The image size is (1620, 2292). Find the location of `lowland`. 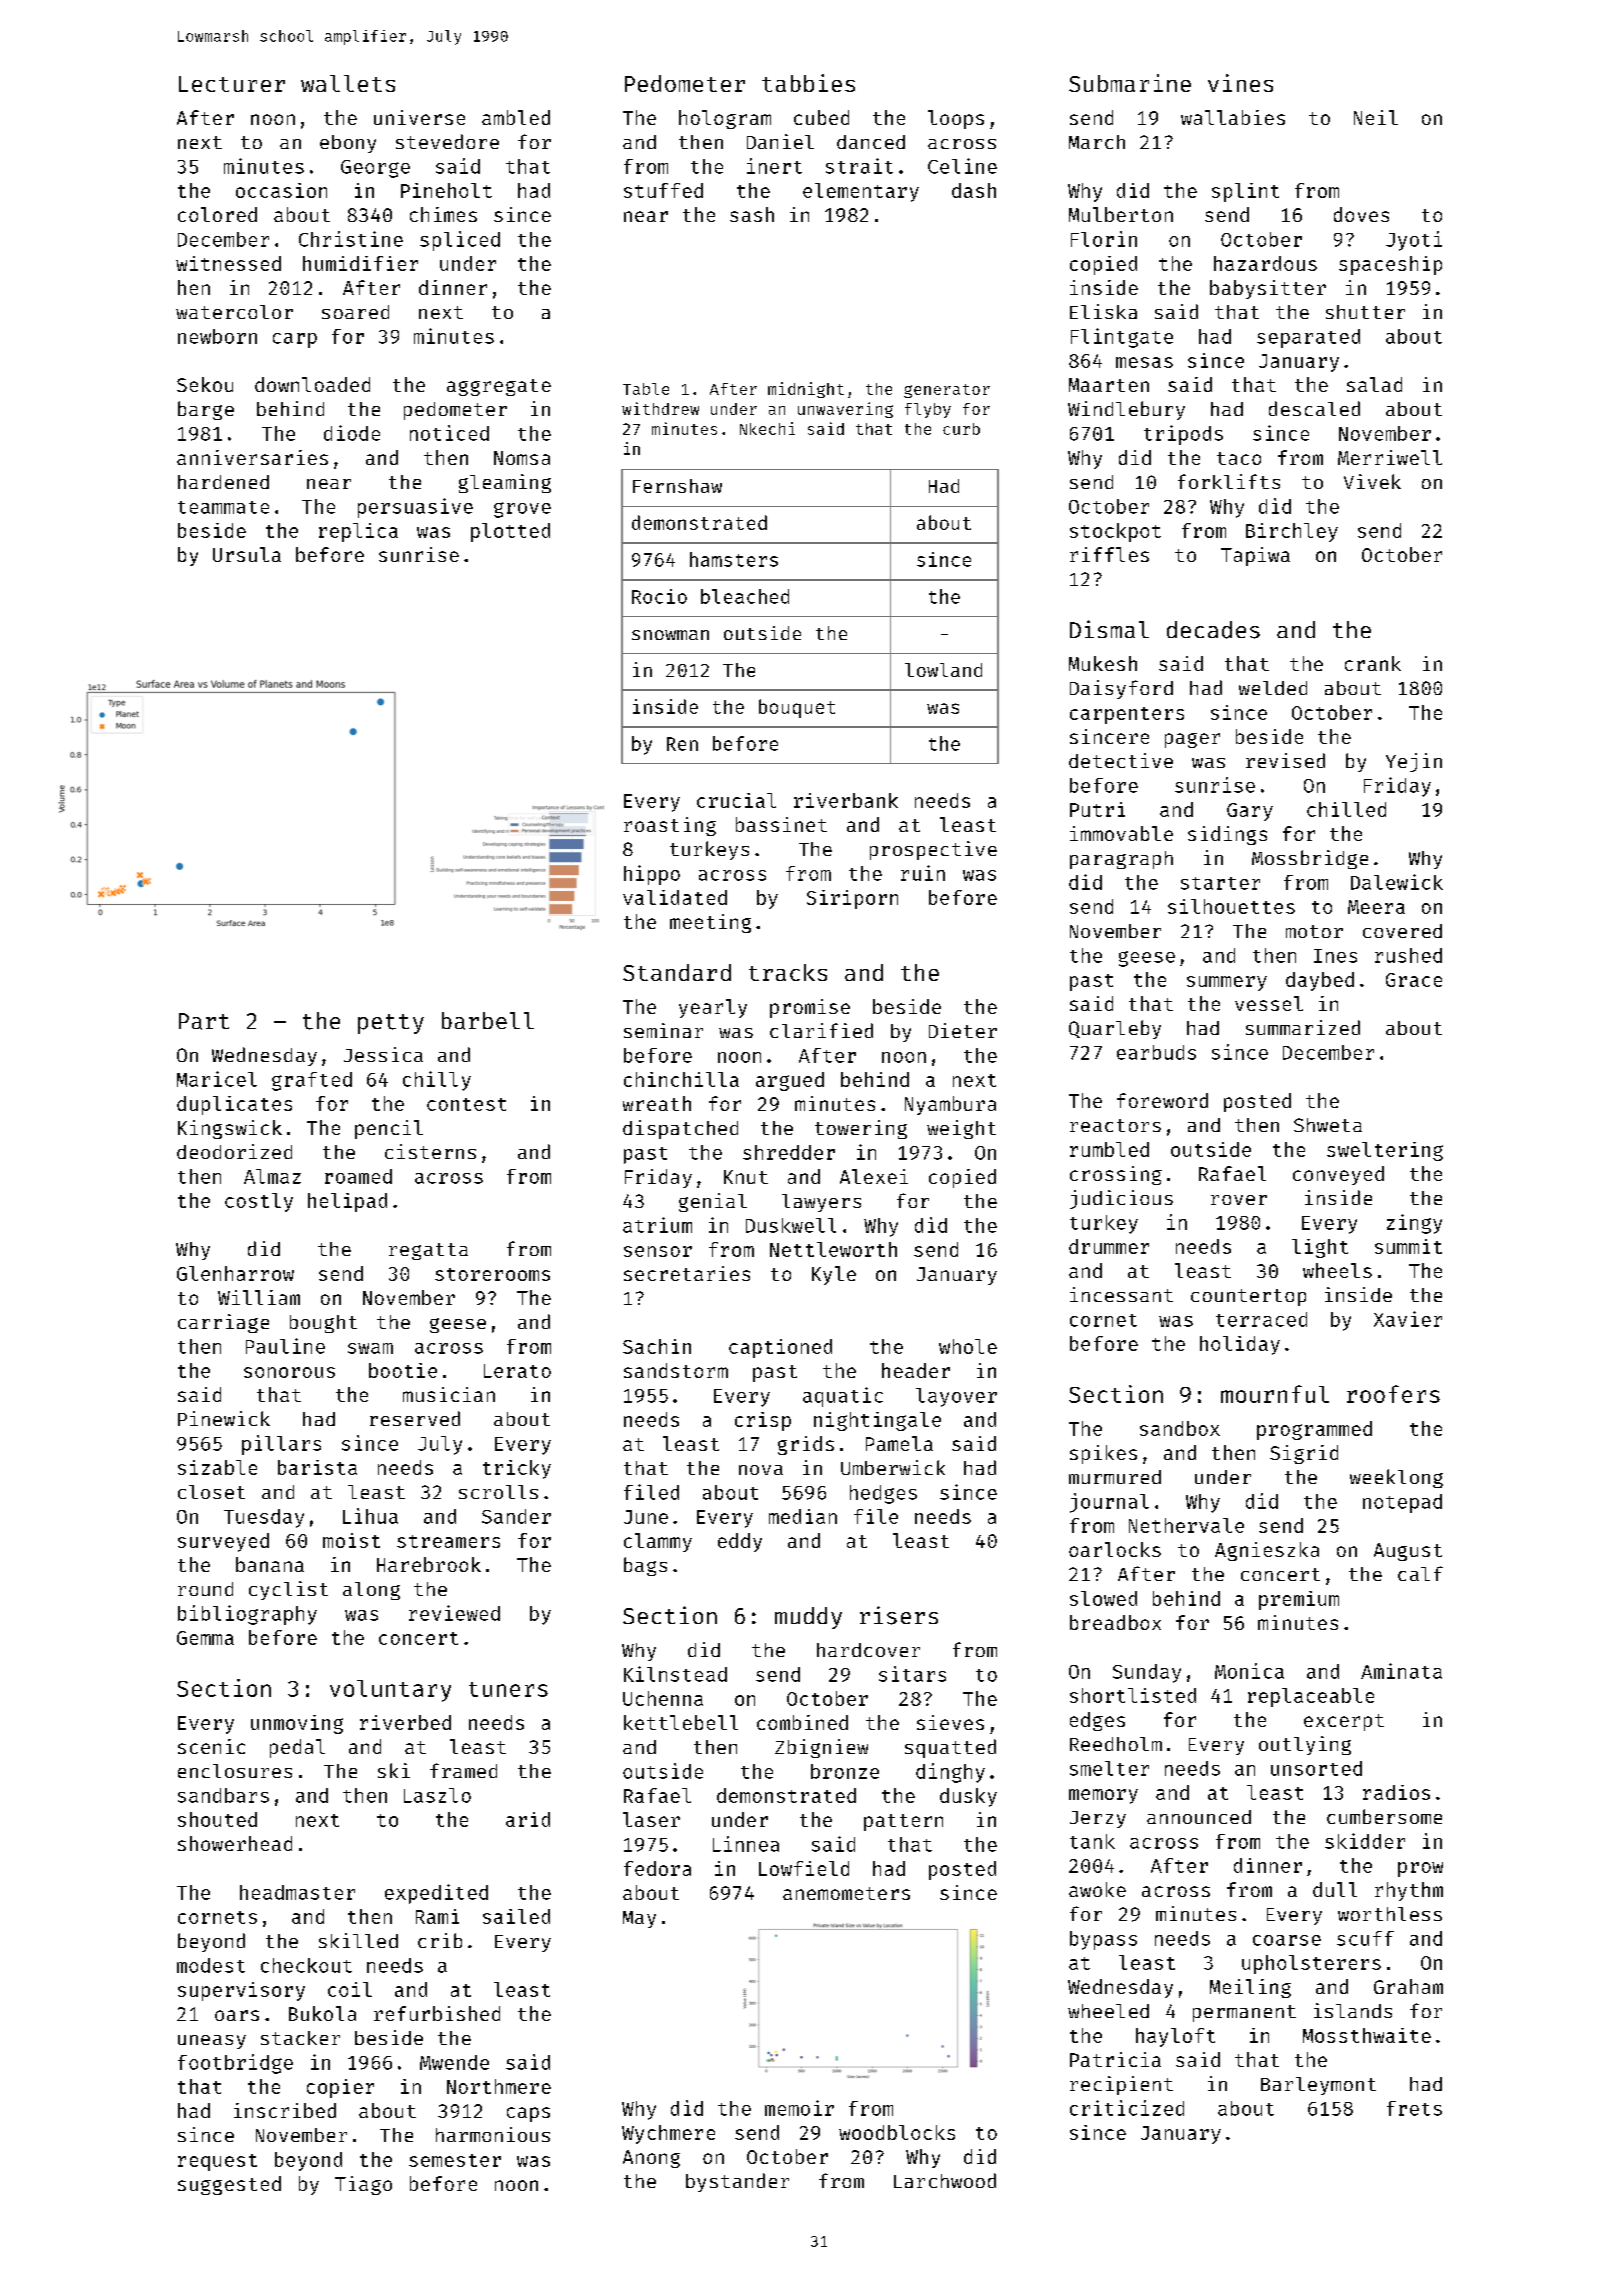

lowland is located at coordinates (943, 670).
